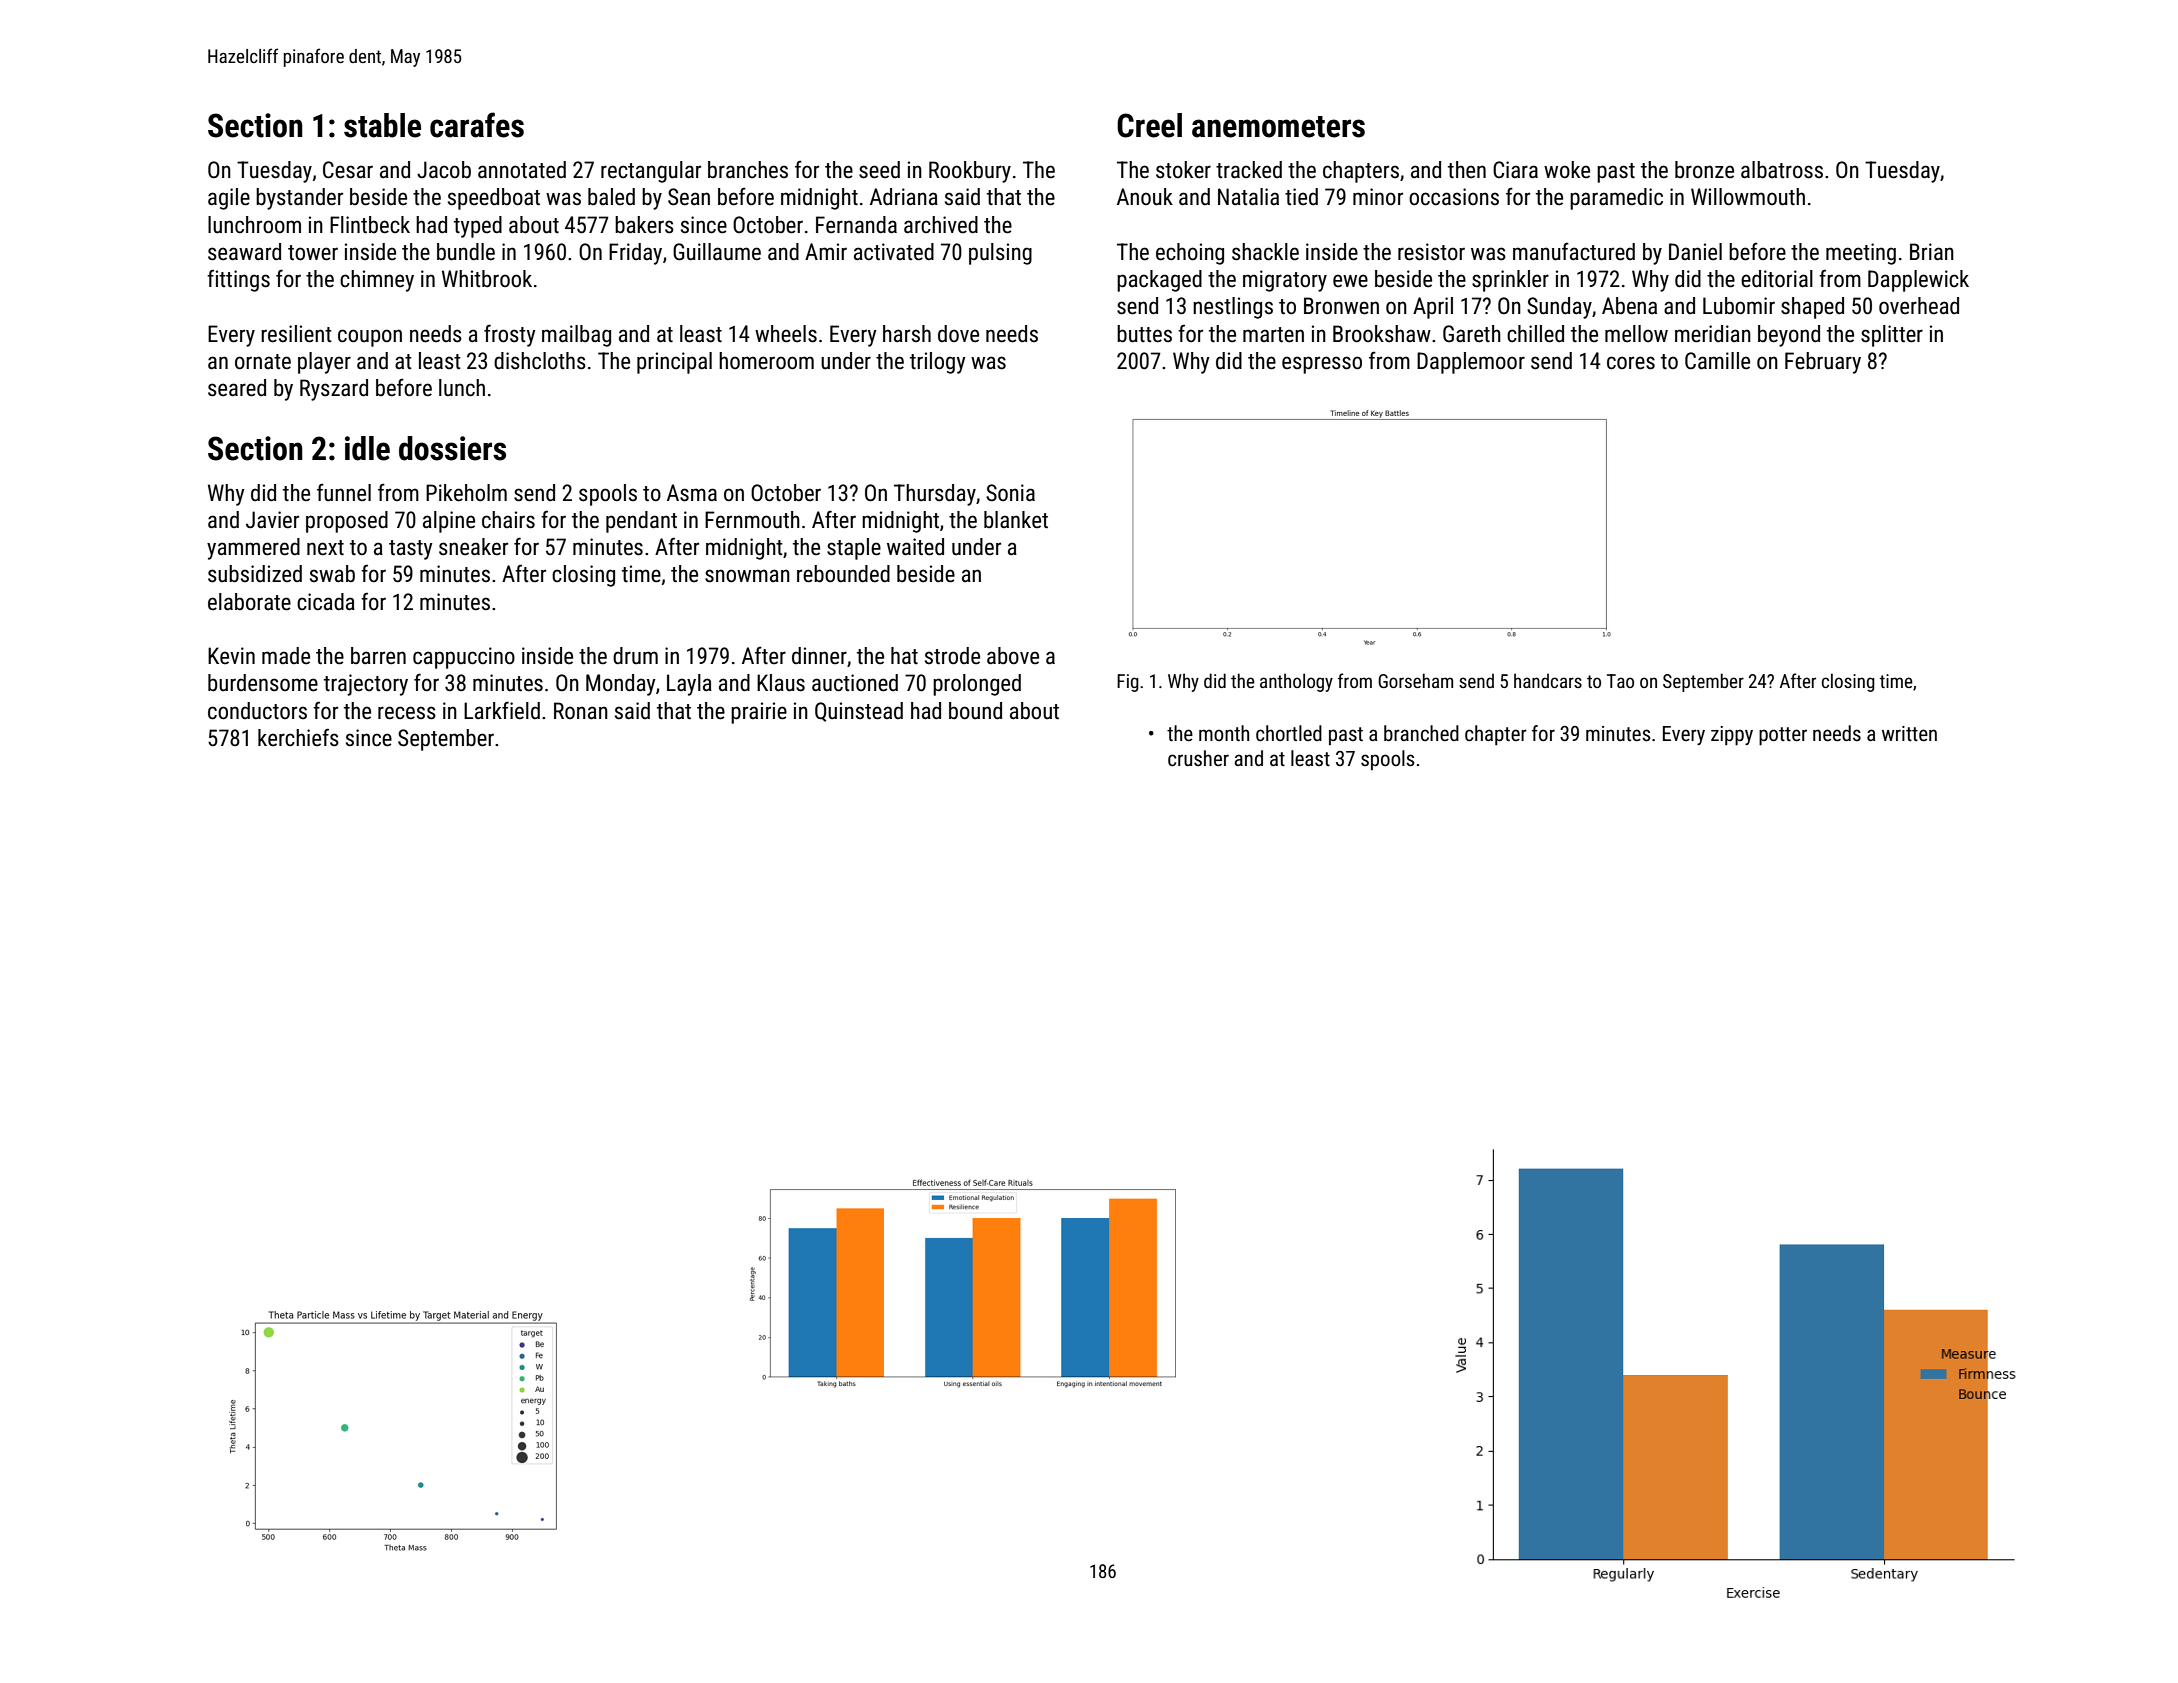  Describe the element at coordinates (1620, 681) in the screenshot. I see `Tao` at that location.
